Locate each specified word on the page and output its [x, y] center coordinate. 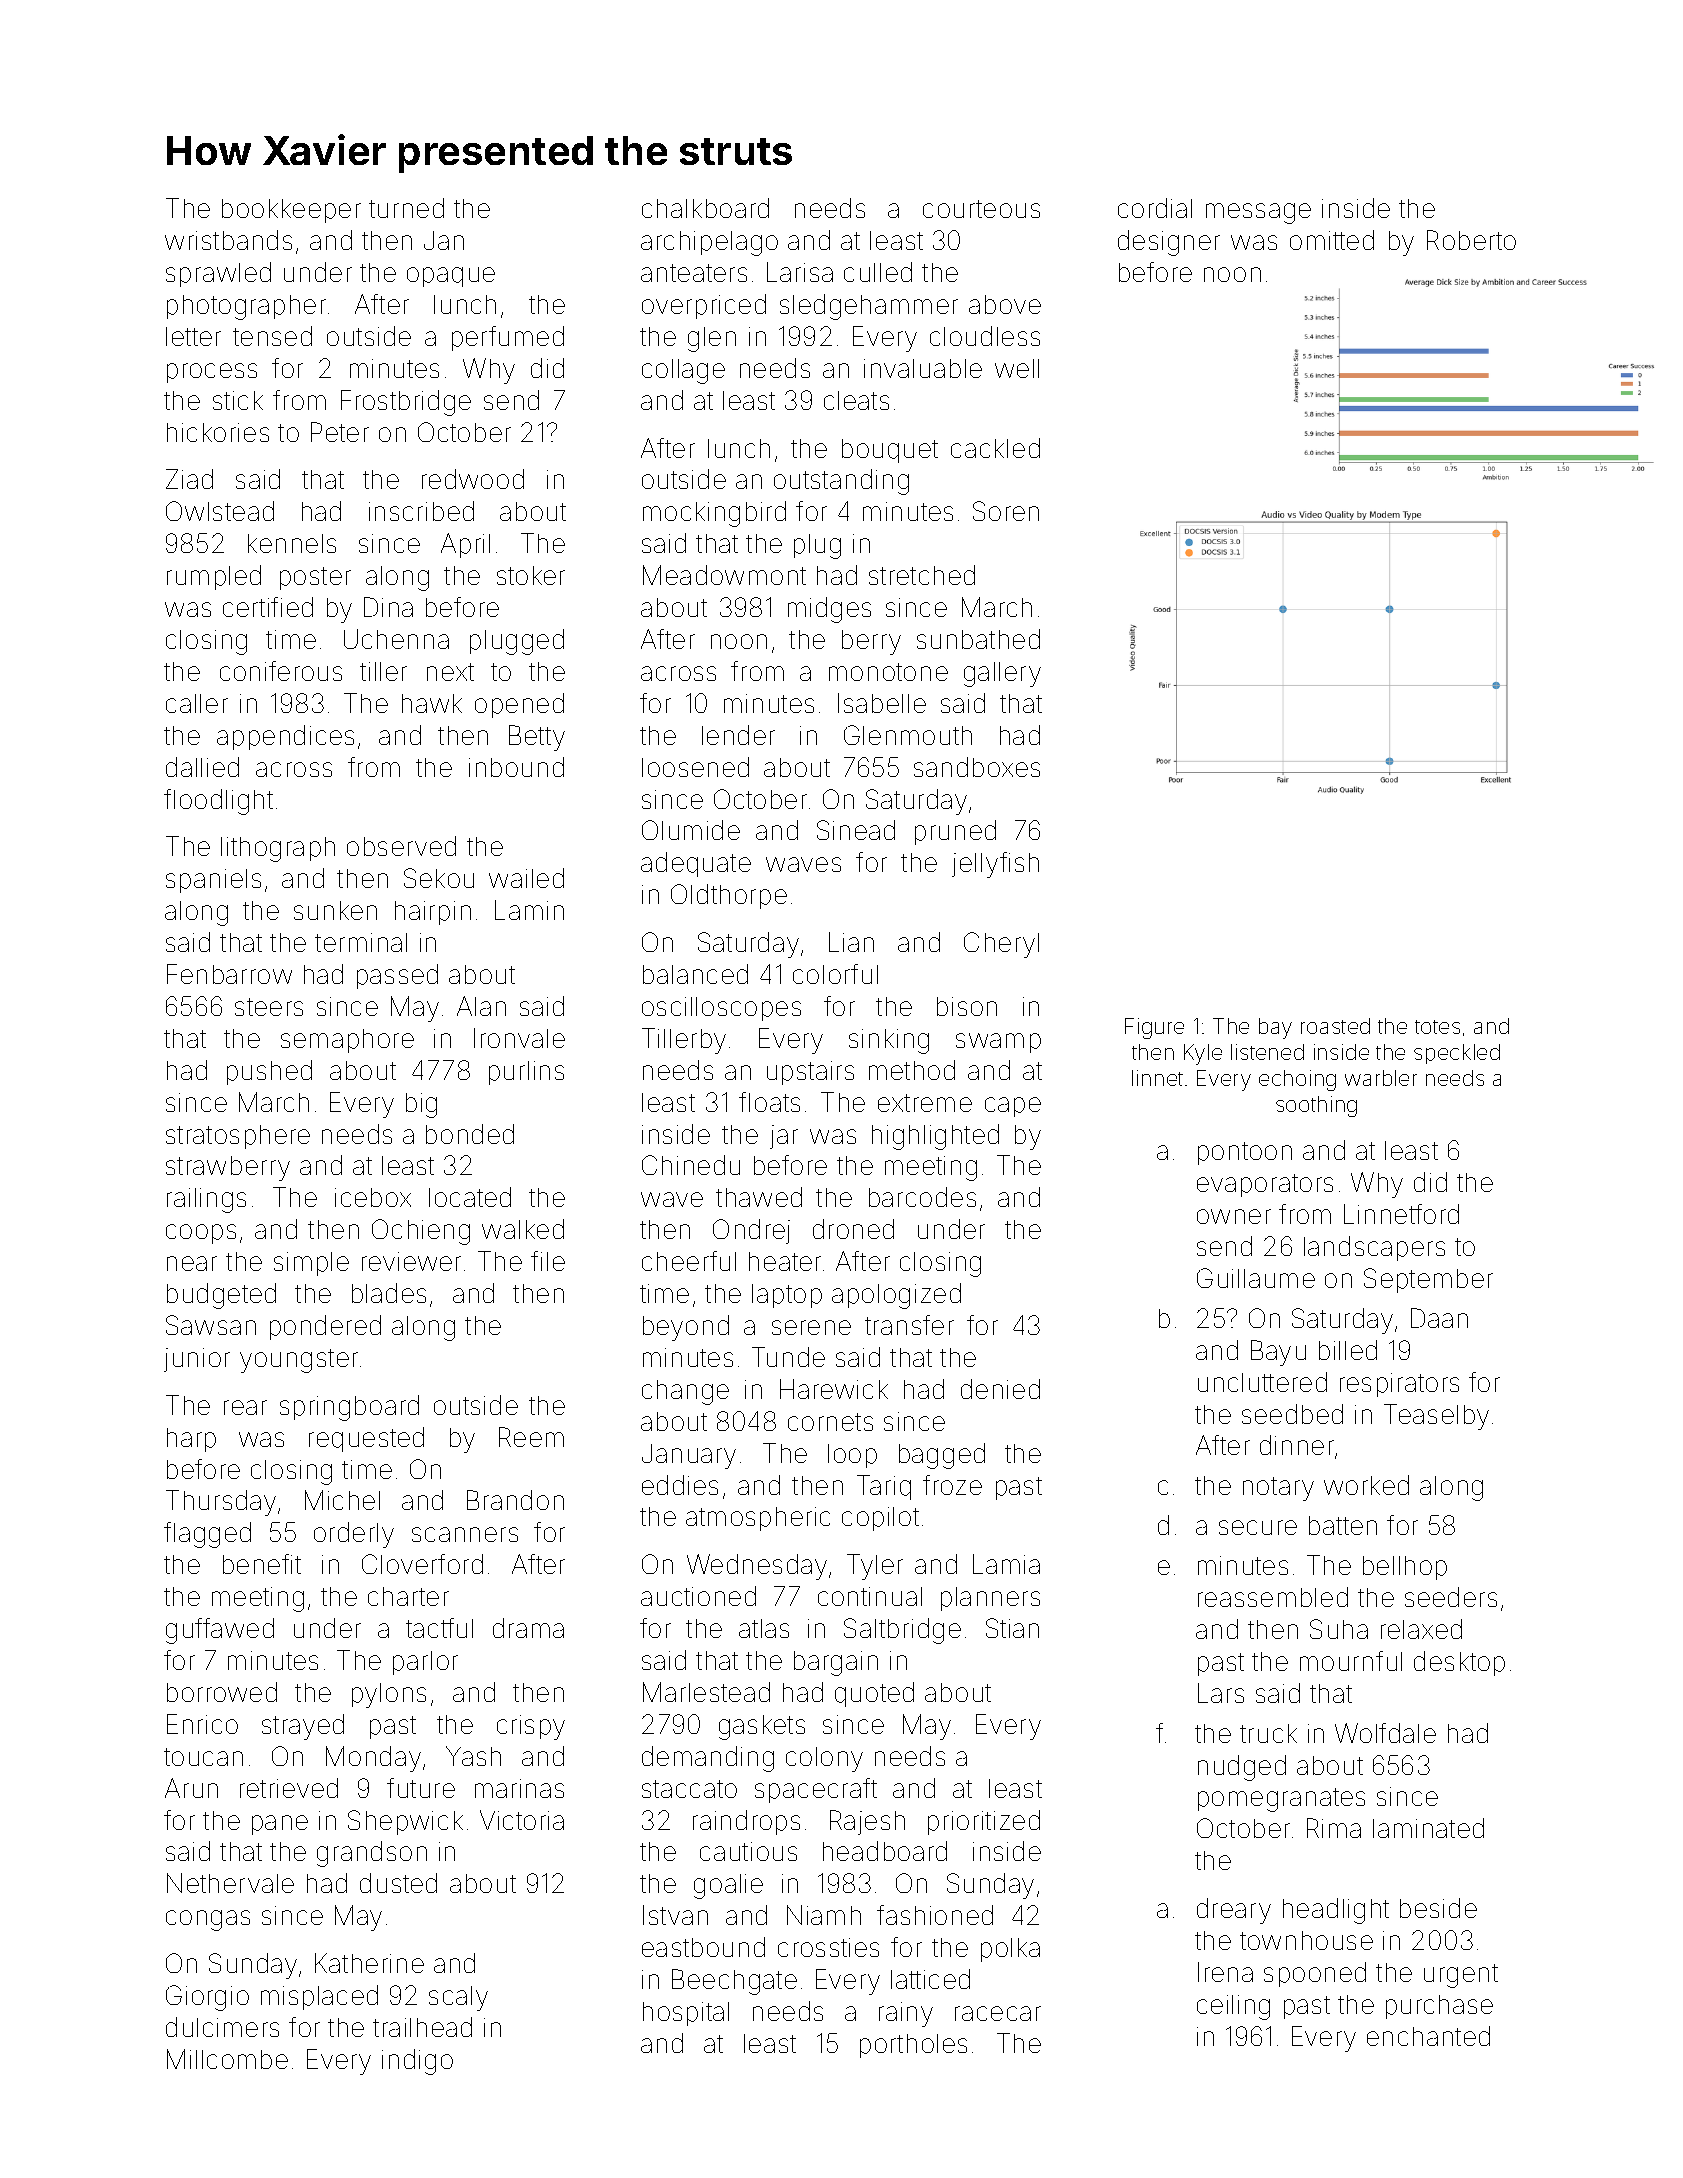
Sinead [856, 830]
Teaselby [1436, 1417]
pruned [955, 832]
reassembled [1273, 1597]
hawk [432, 703]
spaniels [213, 881]
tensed [272, 336]
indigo [417, 2062]
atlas [764, 1628]
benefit [262, 1564]
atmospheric [758, 1519]
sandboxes [977, 767]
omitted [1332, 240]
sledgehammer [869, 307]
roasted [1335, 1026]
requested [366, 1439]
